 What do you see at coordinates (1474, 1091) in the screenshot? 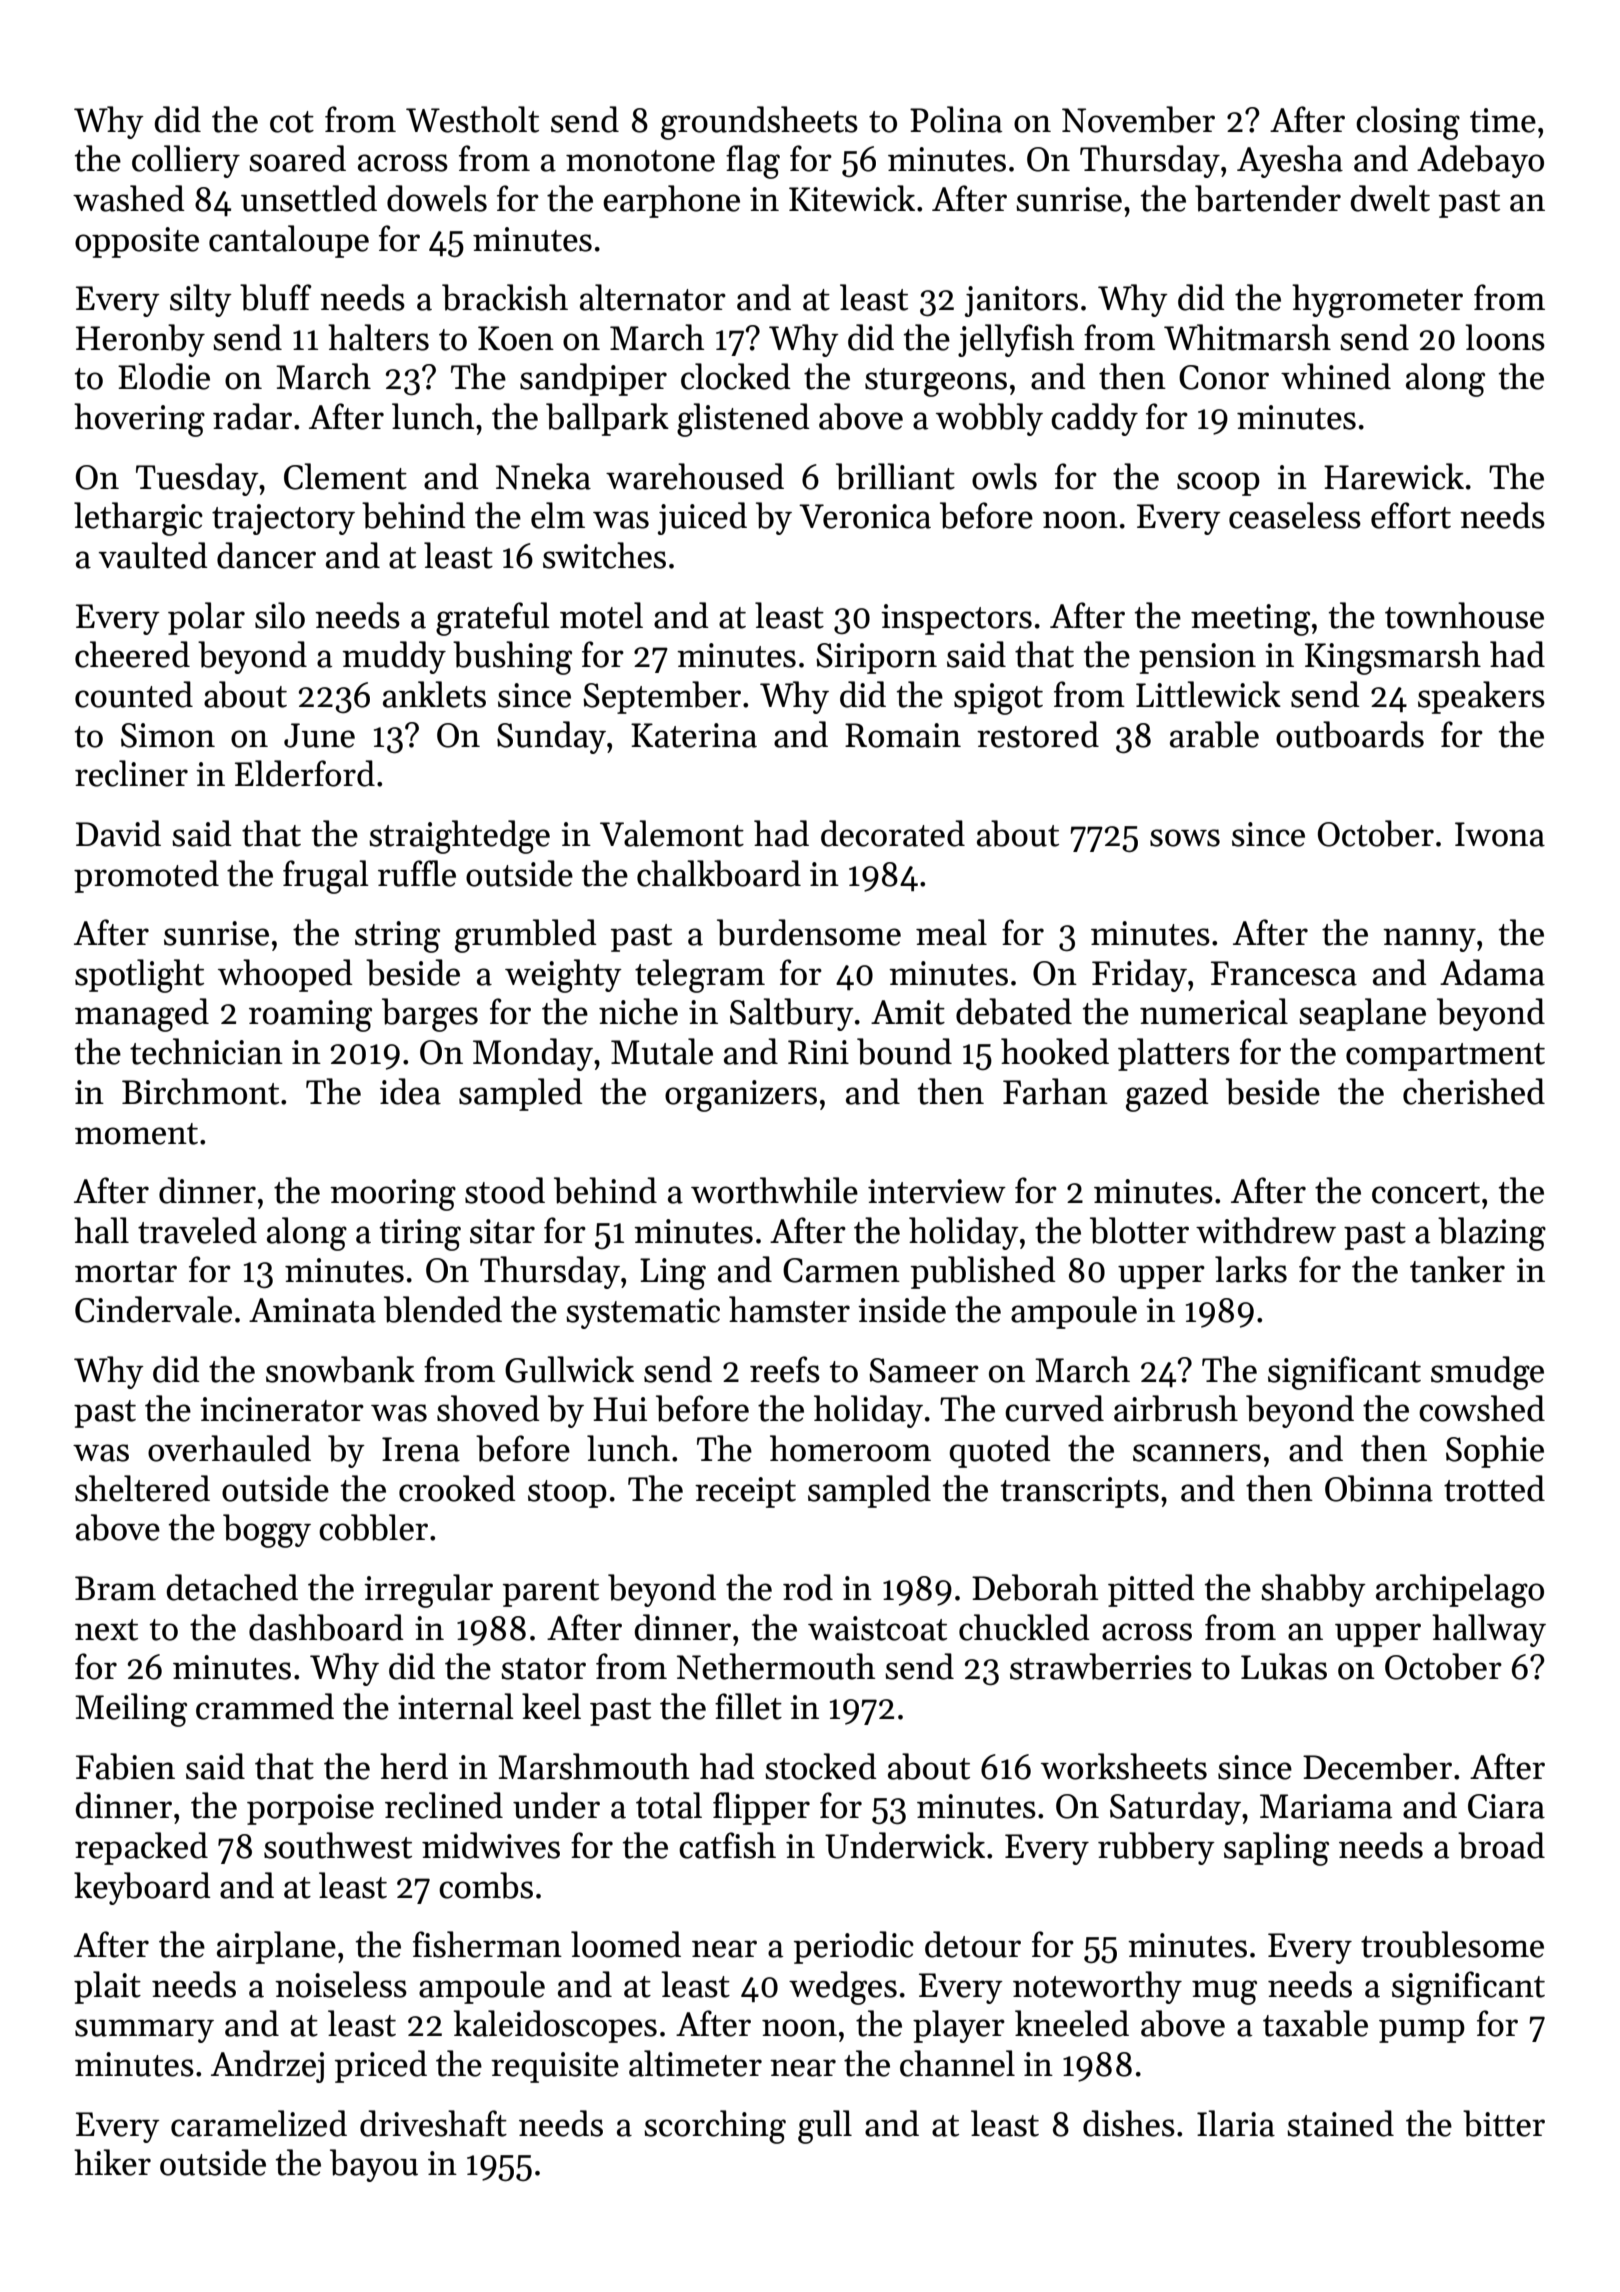
I see `cherished` at bounding box center [1474, 1091].
